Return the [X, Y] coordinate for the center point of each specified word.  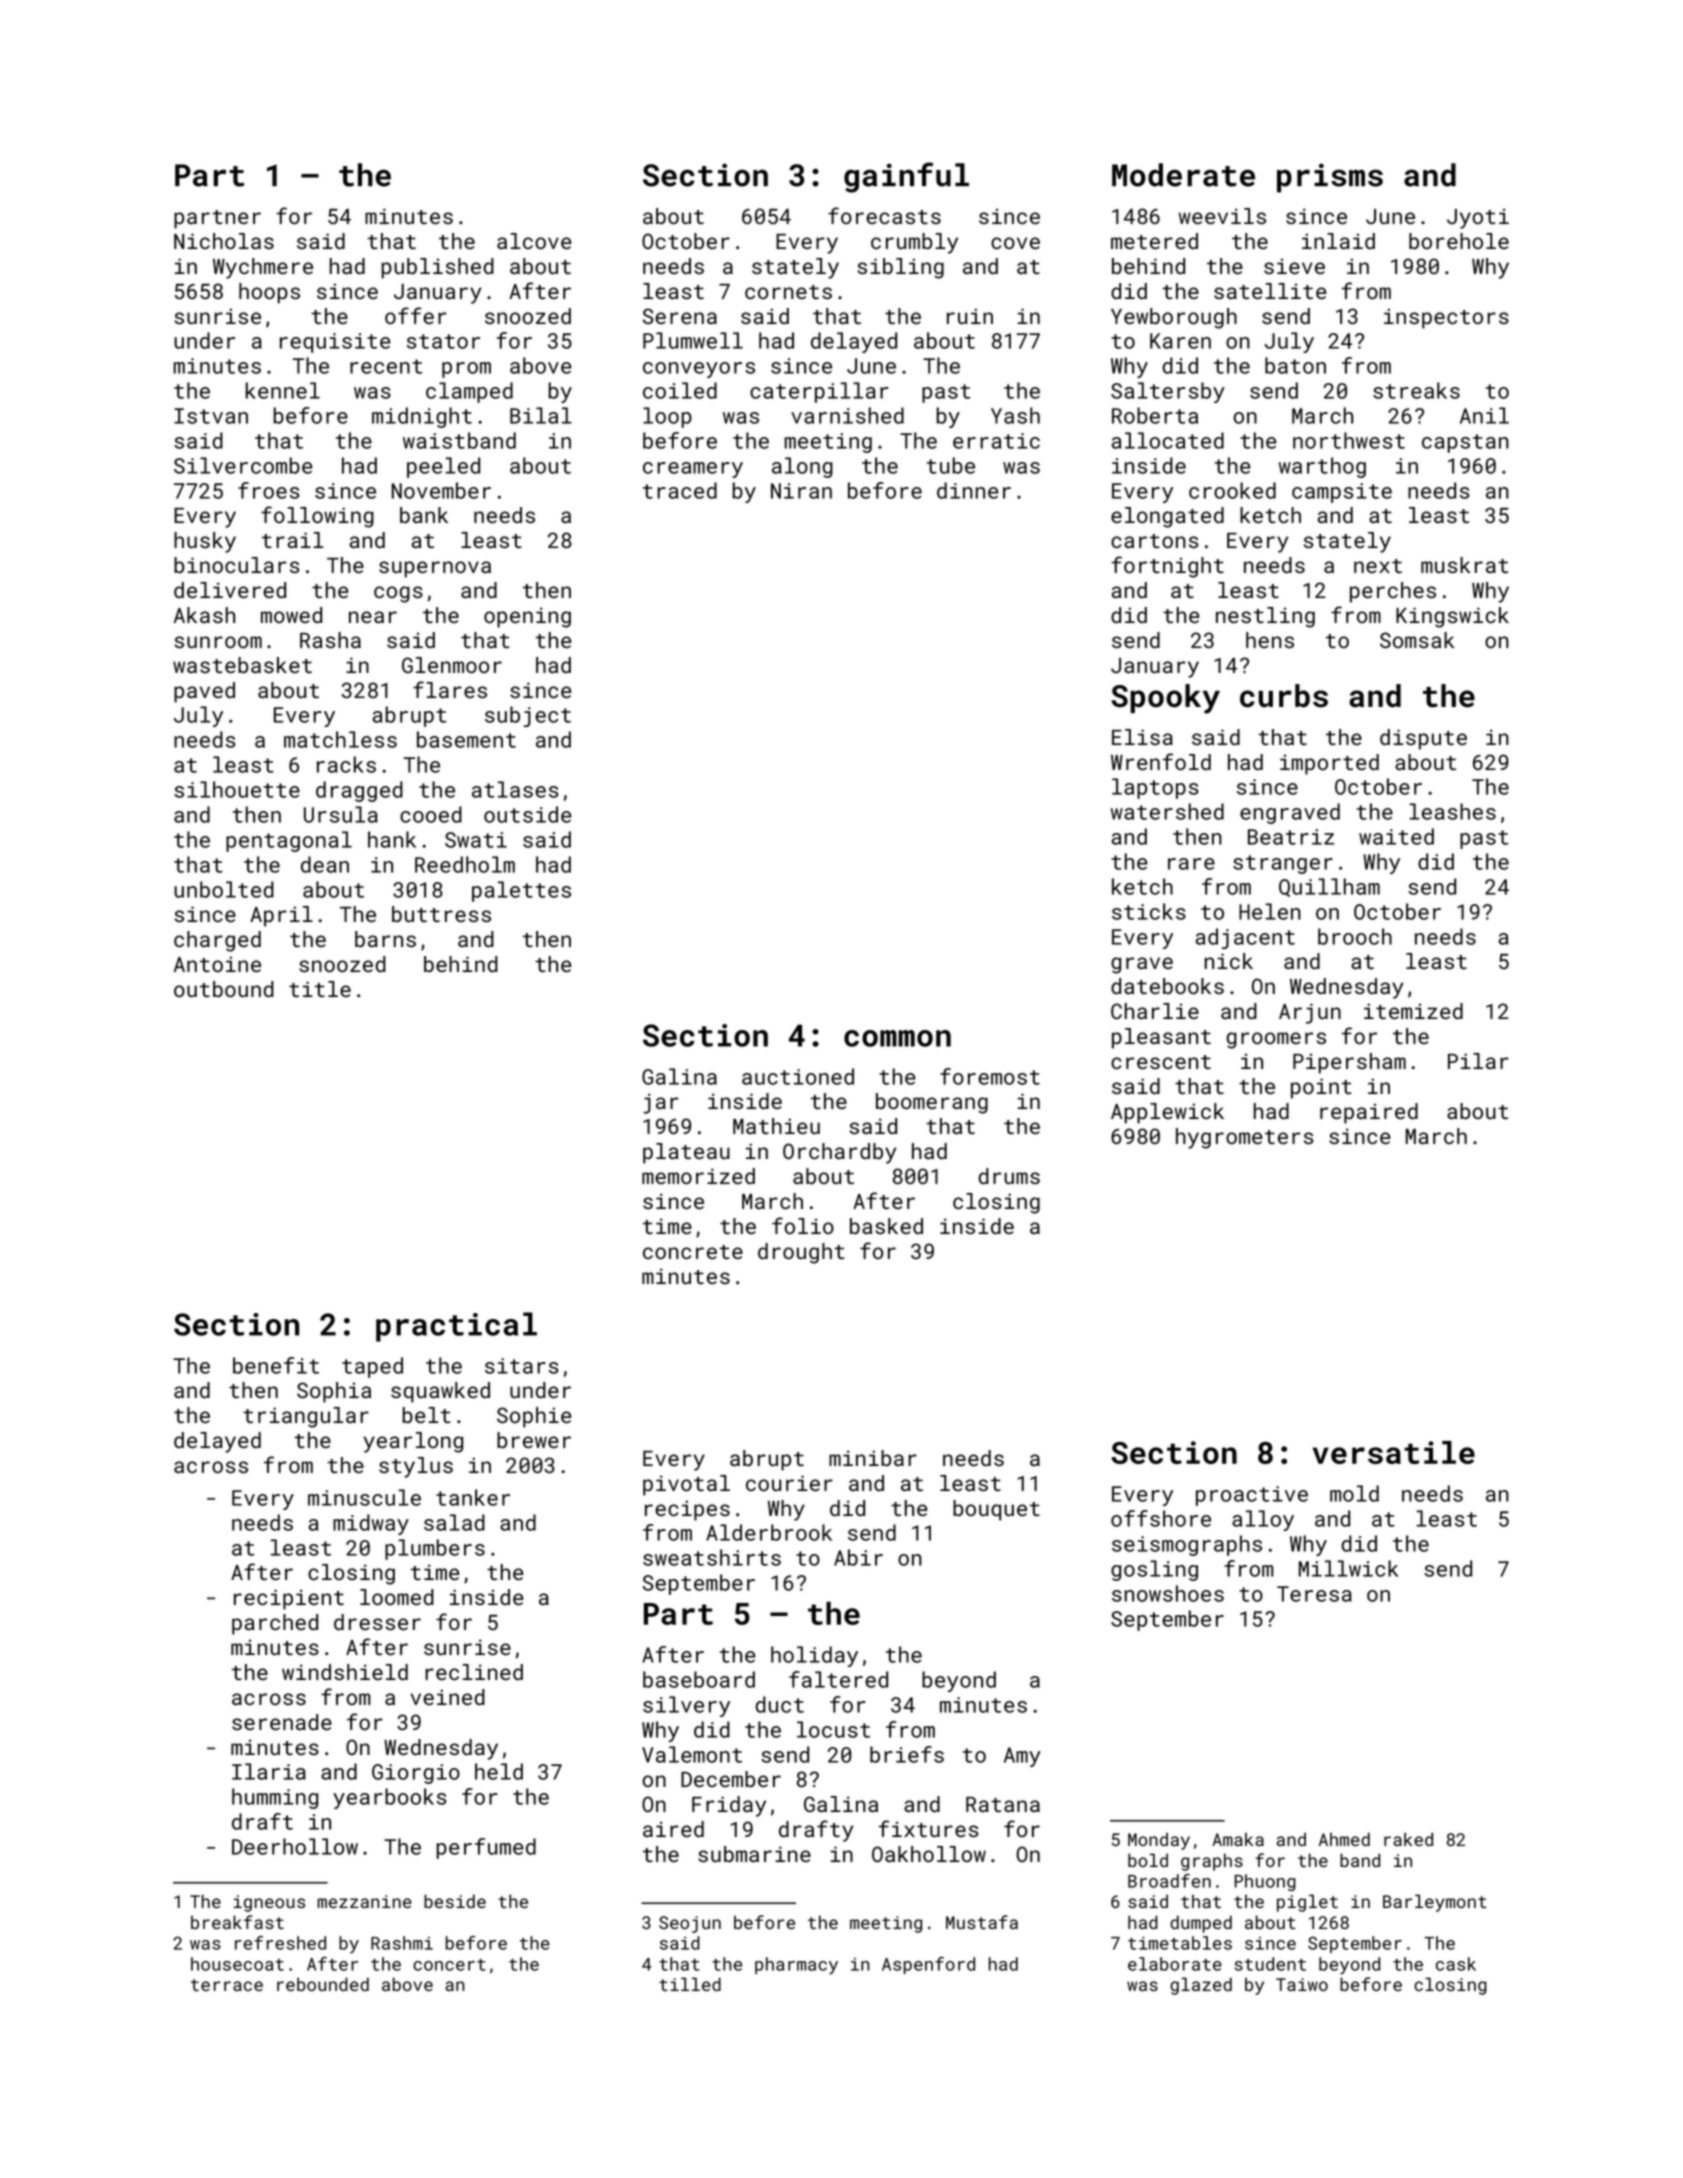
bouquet [996, 1510]
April [281, 916]
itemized [1413, 1011]
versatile [1393, 1452]
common [897, 1038]
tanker [473, 1497]
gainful [906, 177]
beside [455, 1901]
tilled [690, 1984]
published [437, 268]
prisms [1330, 178]
